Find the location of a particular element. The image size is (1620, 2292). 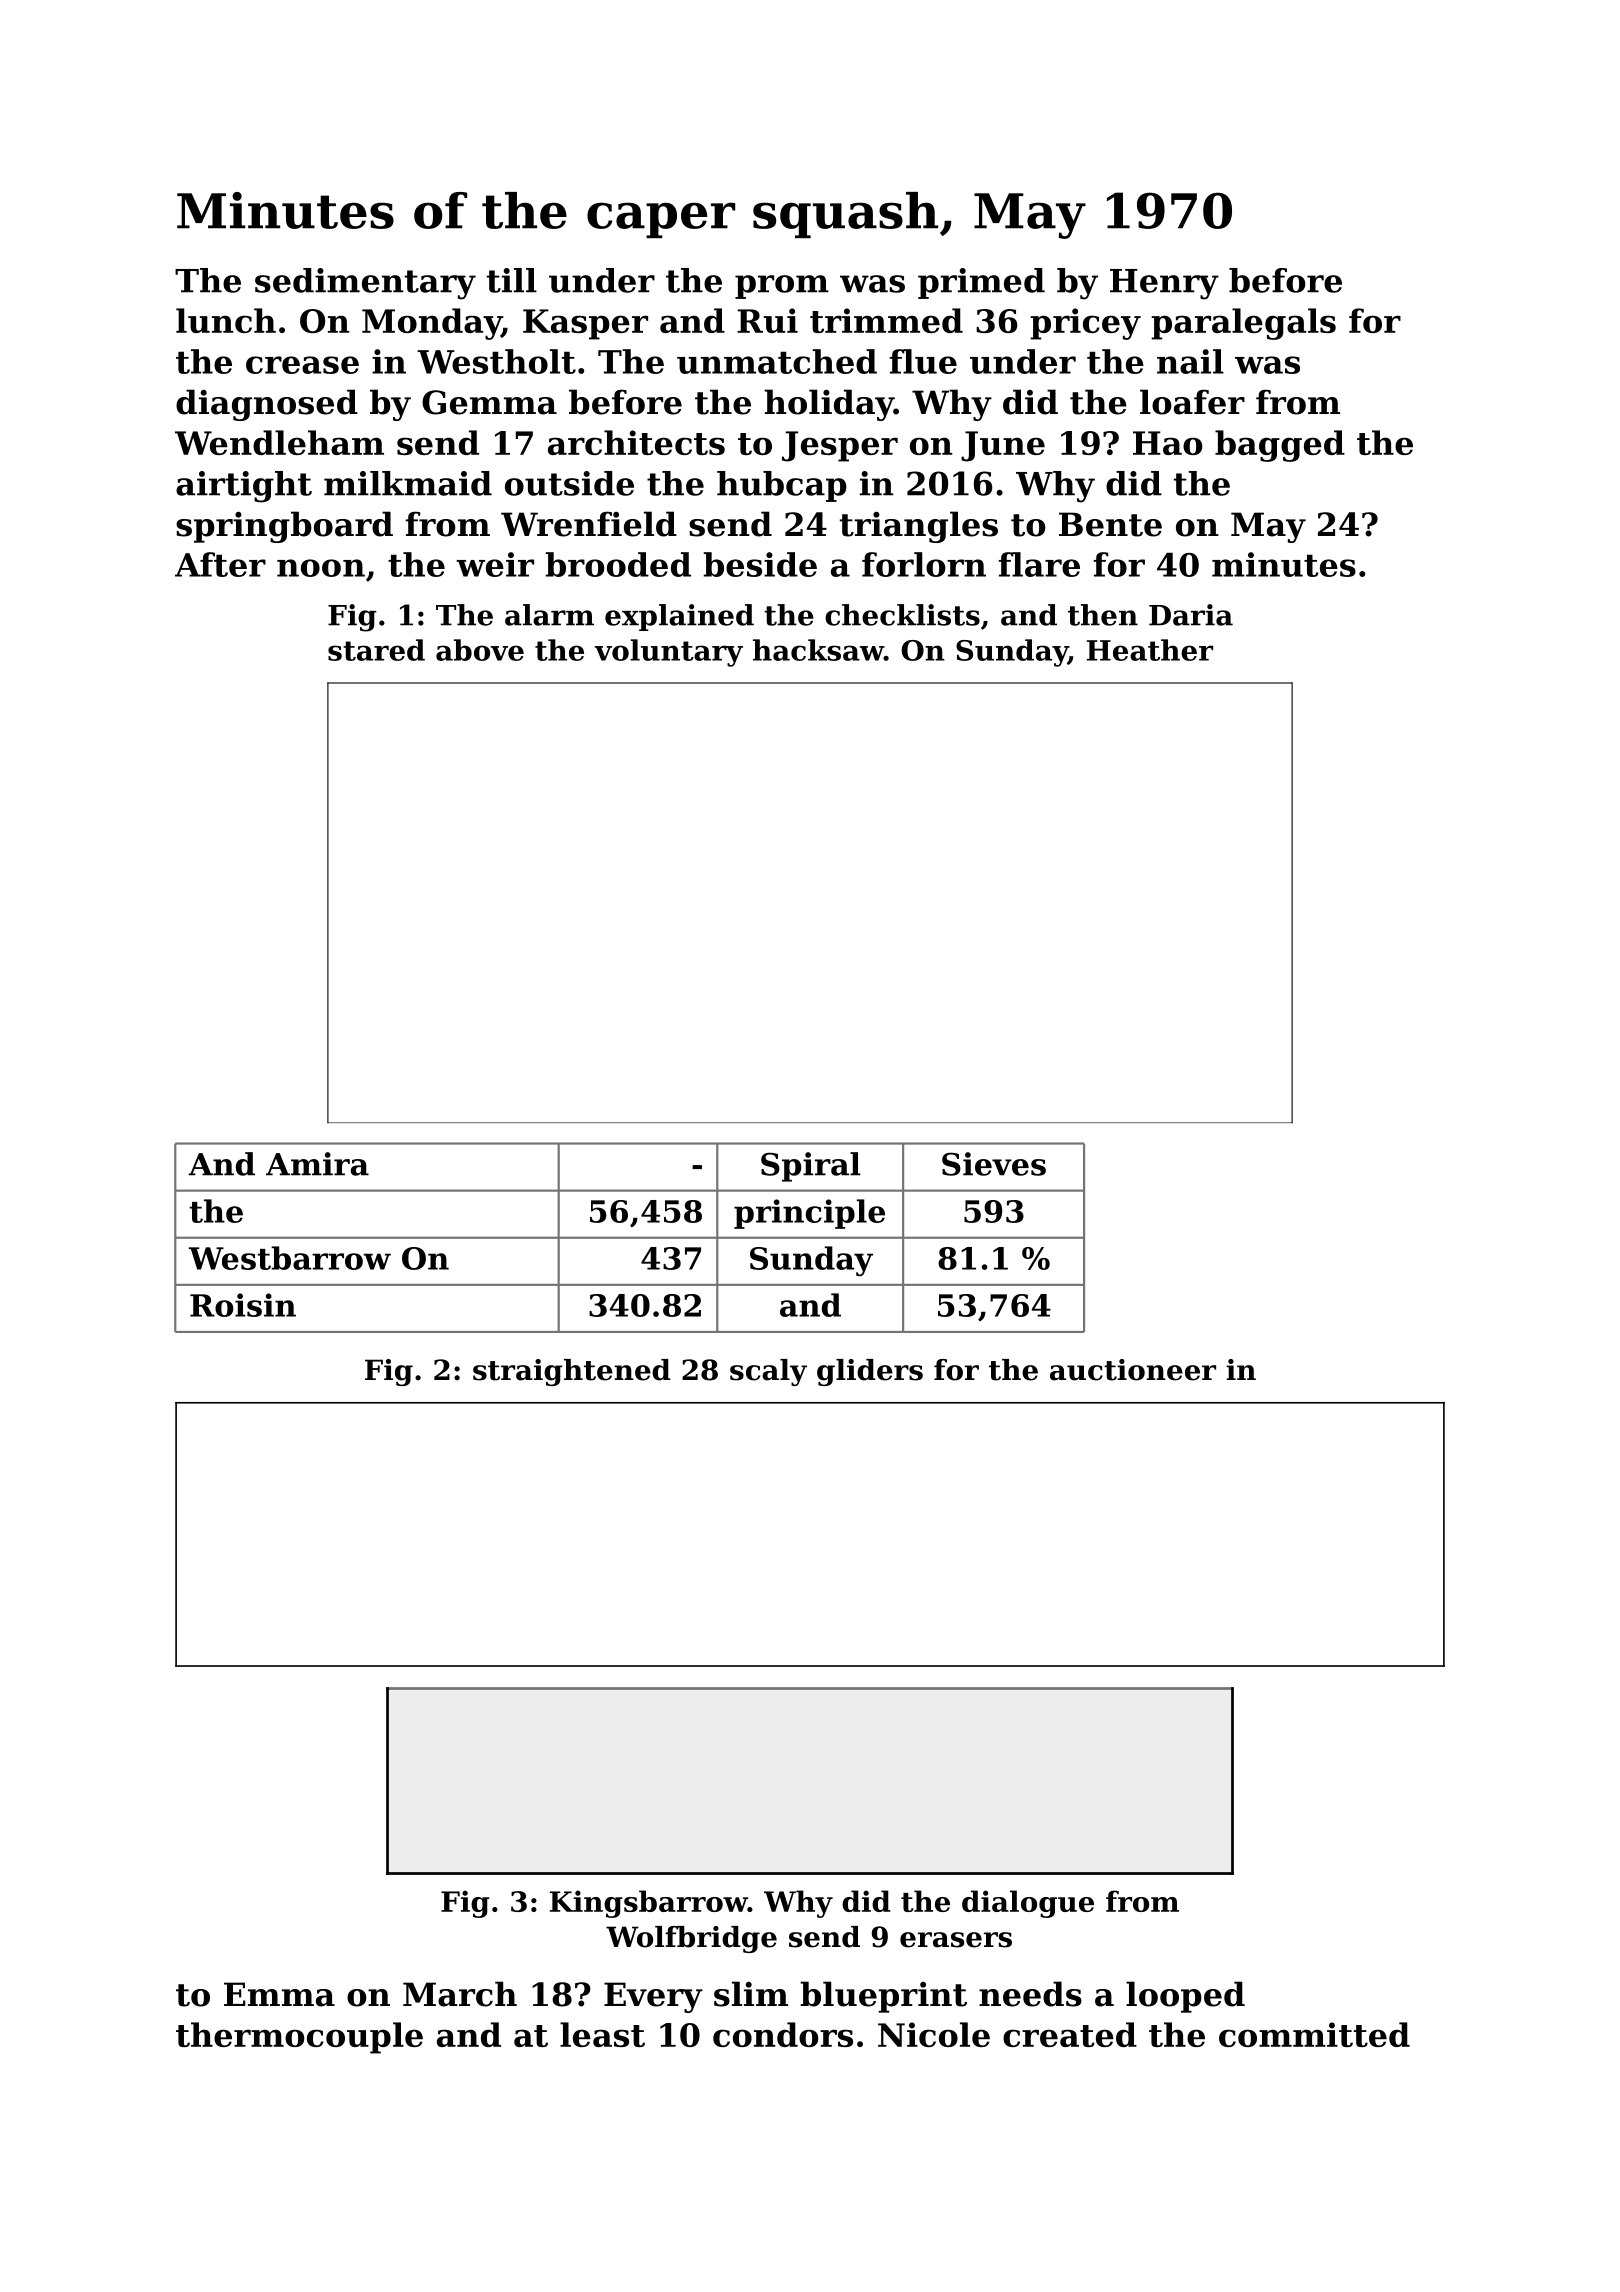

hacksaw is located at coordinates (818, 650).
